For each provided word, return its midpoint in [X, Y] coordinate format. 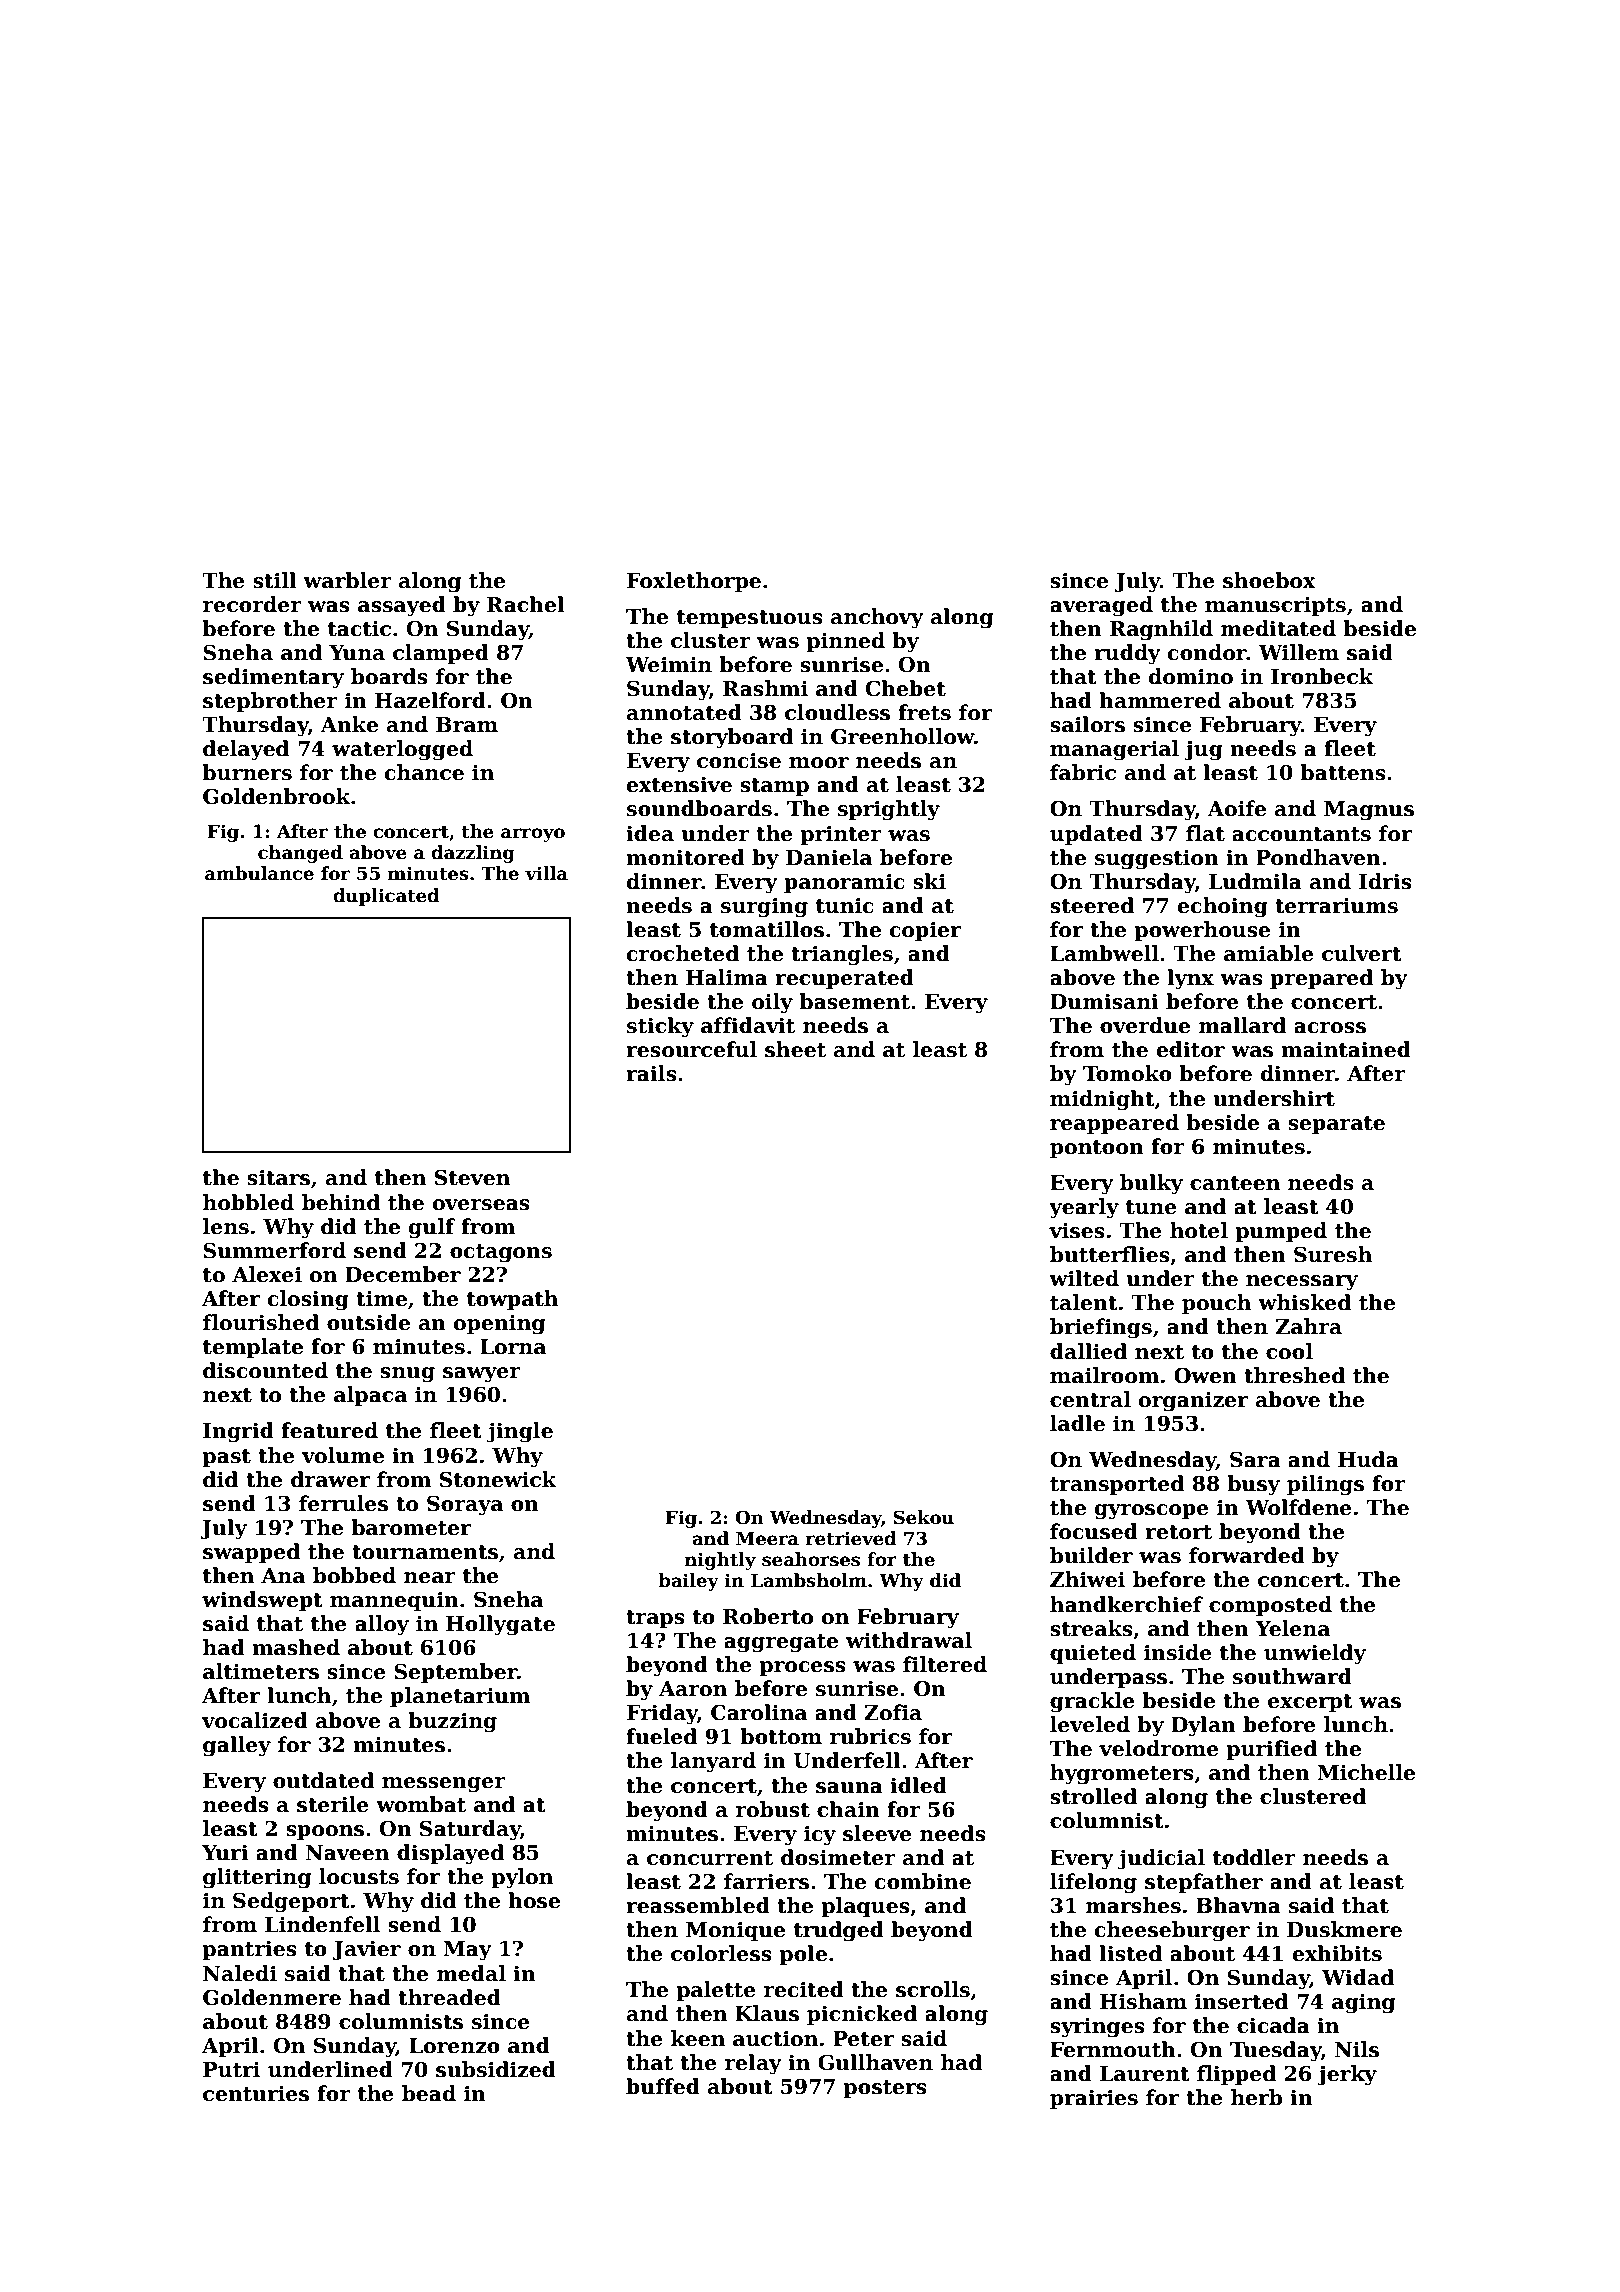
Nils [1357, 2049]
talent [1084, 1302]
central [1090, 1399]
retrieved [851, 1538]
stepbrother [270, 702]
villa [546, 873]
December [403, 1274]
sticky [660, 1027]
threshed [1294, 1375]
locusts [359, 1876]
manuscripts [1275, 606]
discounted [265, 1370]
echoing [1223, 907]
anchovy [877, 618]
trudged [839, 1931]
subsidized [496, 2069]
